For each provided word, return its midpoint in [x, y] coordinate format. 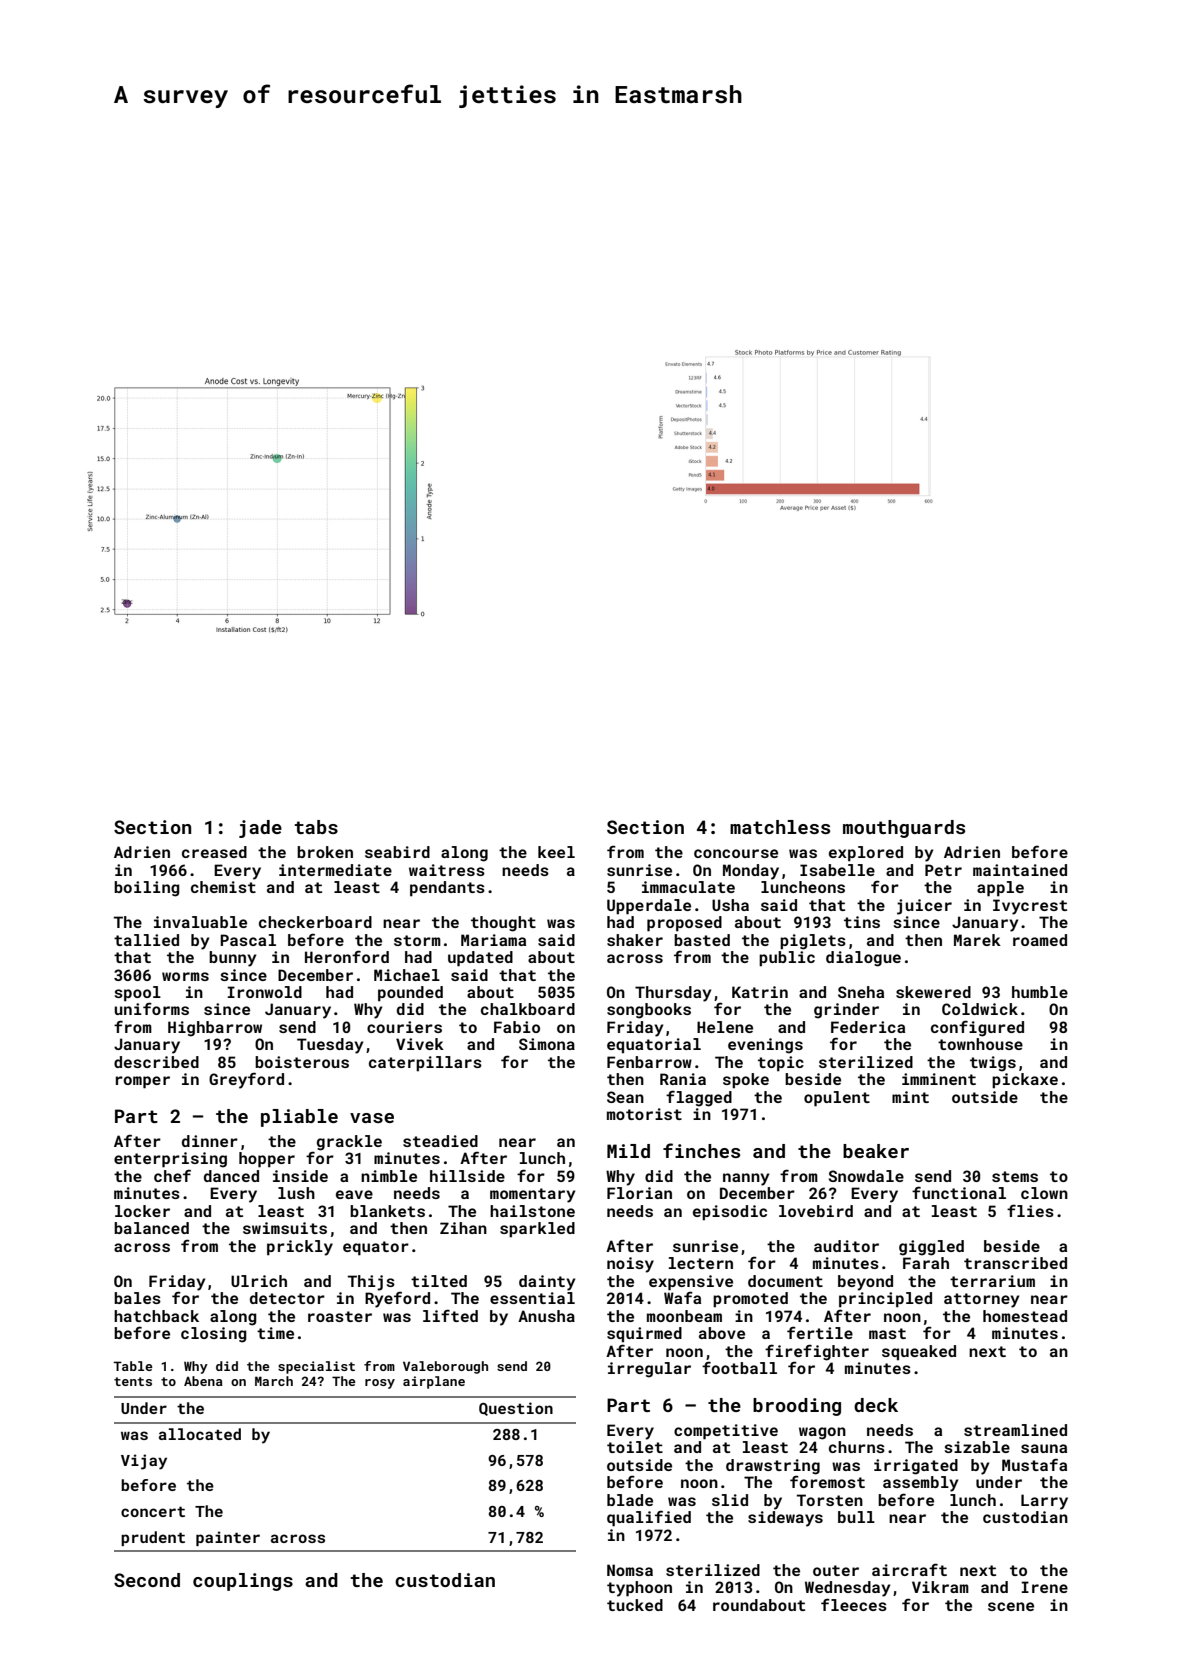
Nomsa [630, 1570]
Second [147, 1580]
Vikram [940, 1587]
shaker [635, 940]
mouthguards [904, 829]
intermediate [335, 870]
